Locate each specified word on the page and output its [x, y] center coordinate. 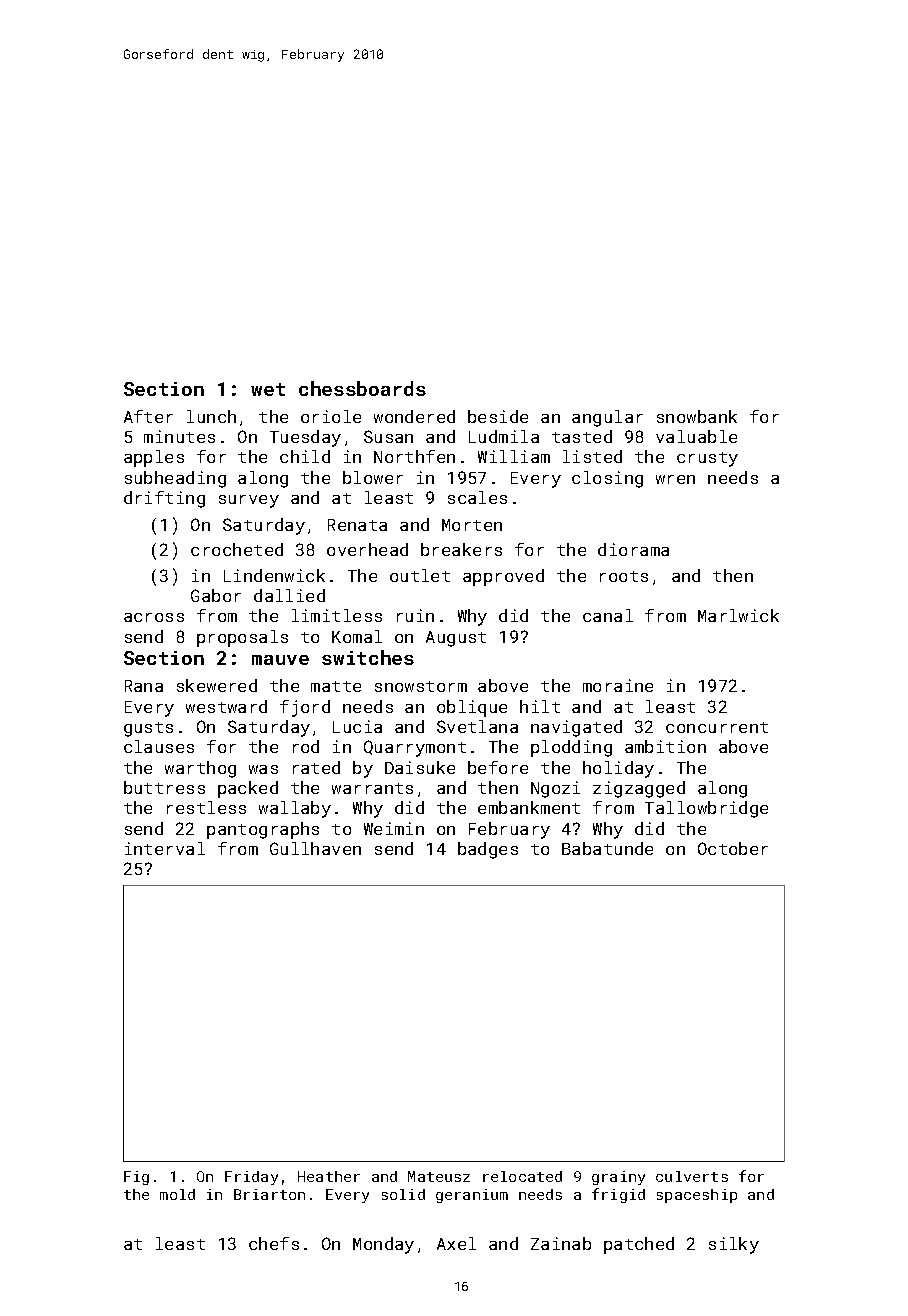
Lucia [357, 726]
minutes [179, 436]
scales [477, 497]
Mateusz [439, 1176]
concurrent [717, 727]
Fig [136, 1178]
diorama [633, 549]
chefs [274, 1243]
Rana [144, 686]
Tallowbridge [706, 809]
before [498, 767]
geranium [472, 1196]
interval [165, 848]
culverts [692, 1176]
